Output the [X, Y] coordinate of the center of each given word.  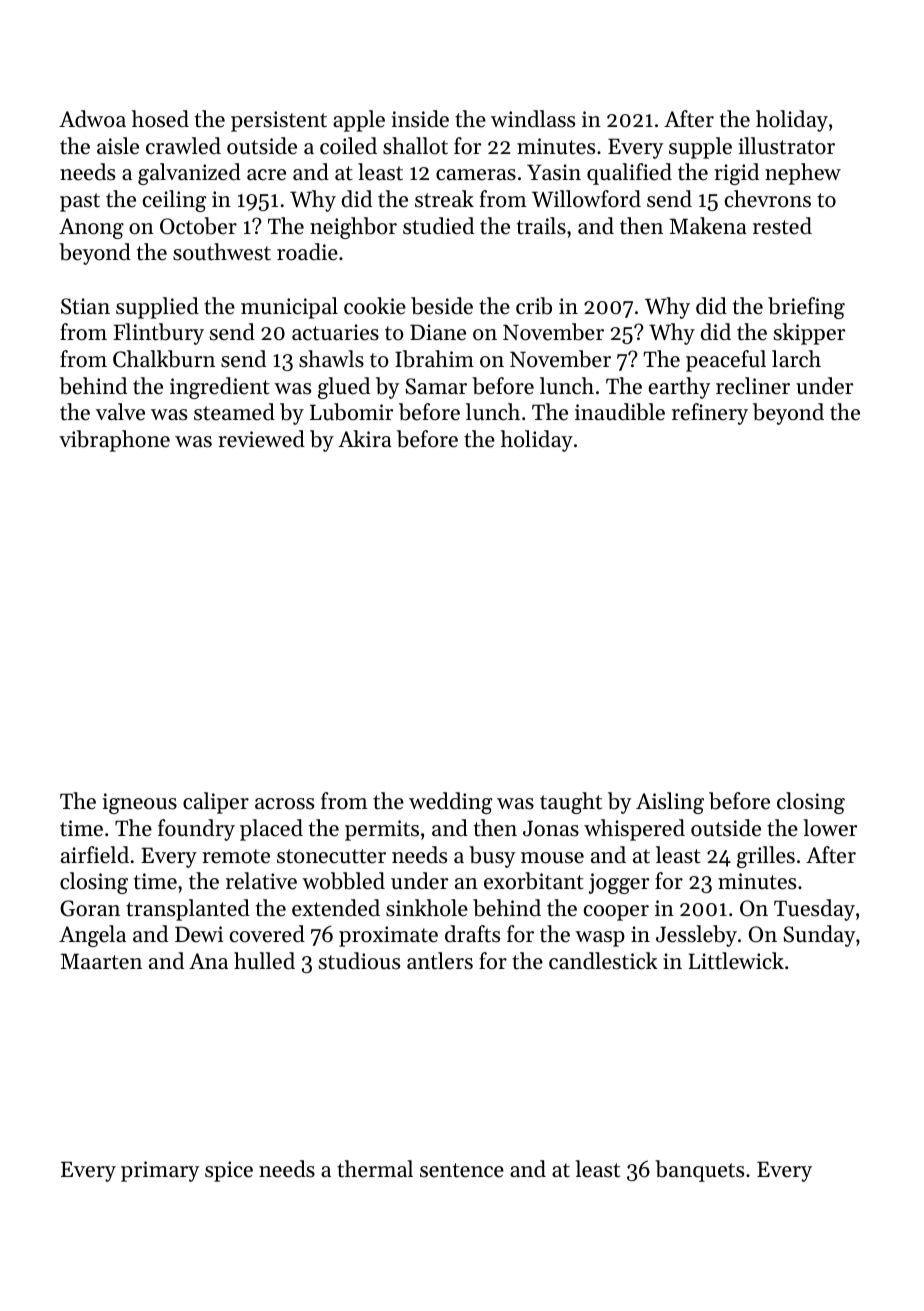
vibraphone [114, 441]
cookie [375, 306]
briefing [806, 308]
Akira [365, 438]
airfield [95, 855]
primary [160, 1171]
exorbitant [534, 881]
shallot [415, 146]
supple [700, 148]
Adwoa [92, 119]
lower [830, 828]
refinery [710, 414]
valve [120, 412]
